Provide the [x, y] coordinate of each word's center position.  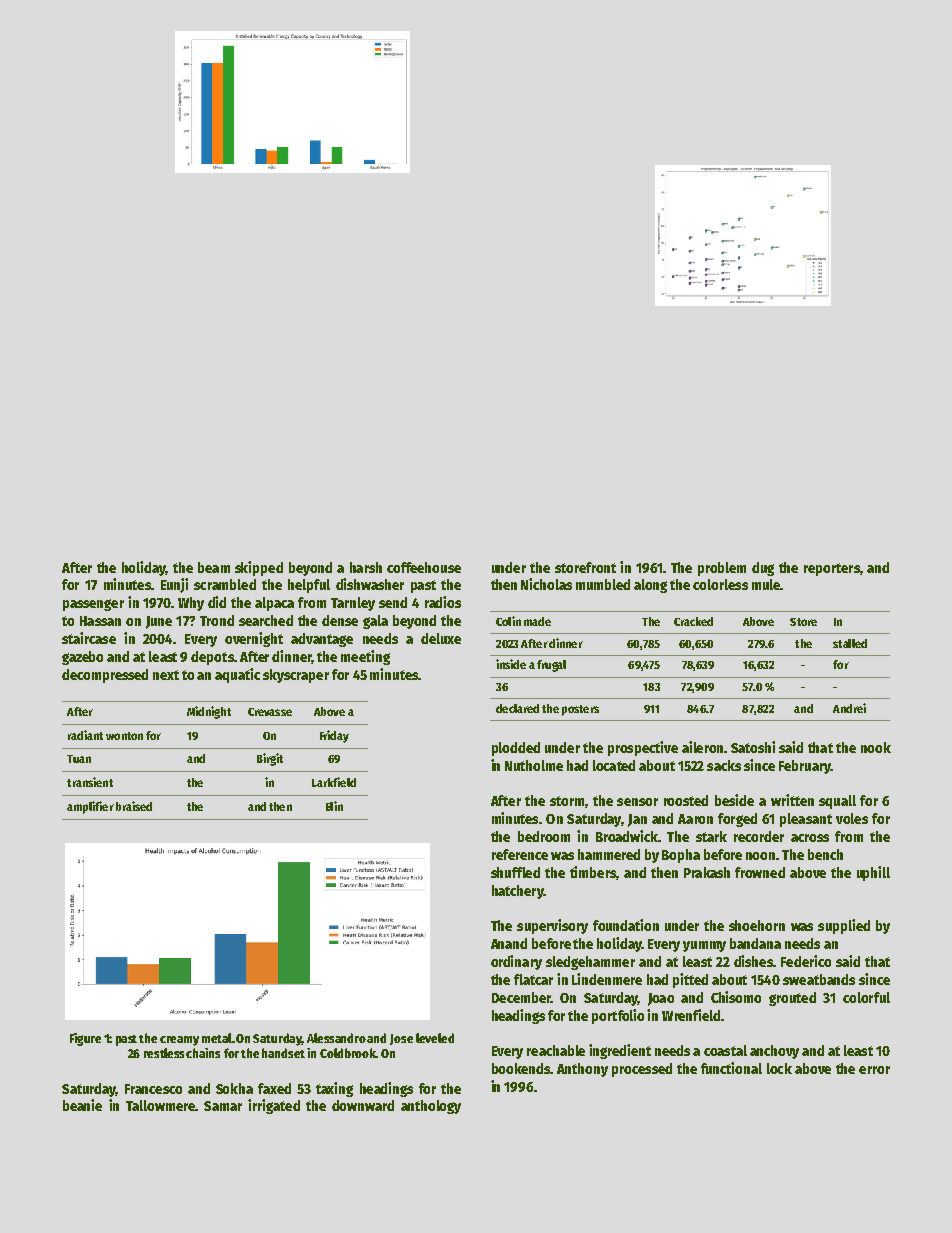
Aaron [695, 819]
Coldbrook [348, 1053]
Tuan [79, 759]
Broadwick [627, 836]
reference [520, 854]
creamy [179, 1041]
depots [212, 658]
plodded [516, 749]
